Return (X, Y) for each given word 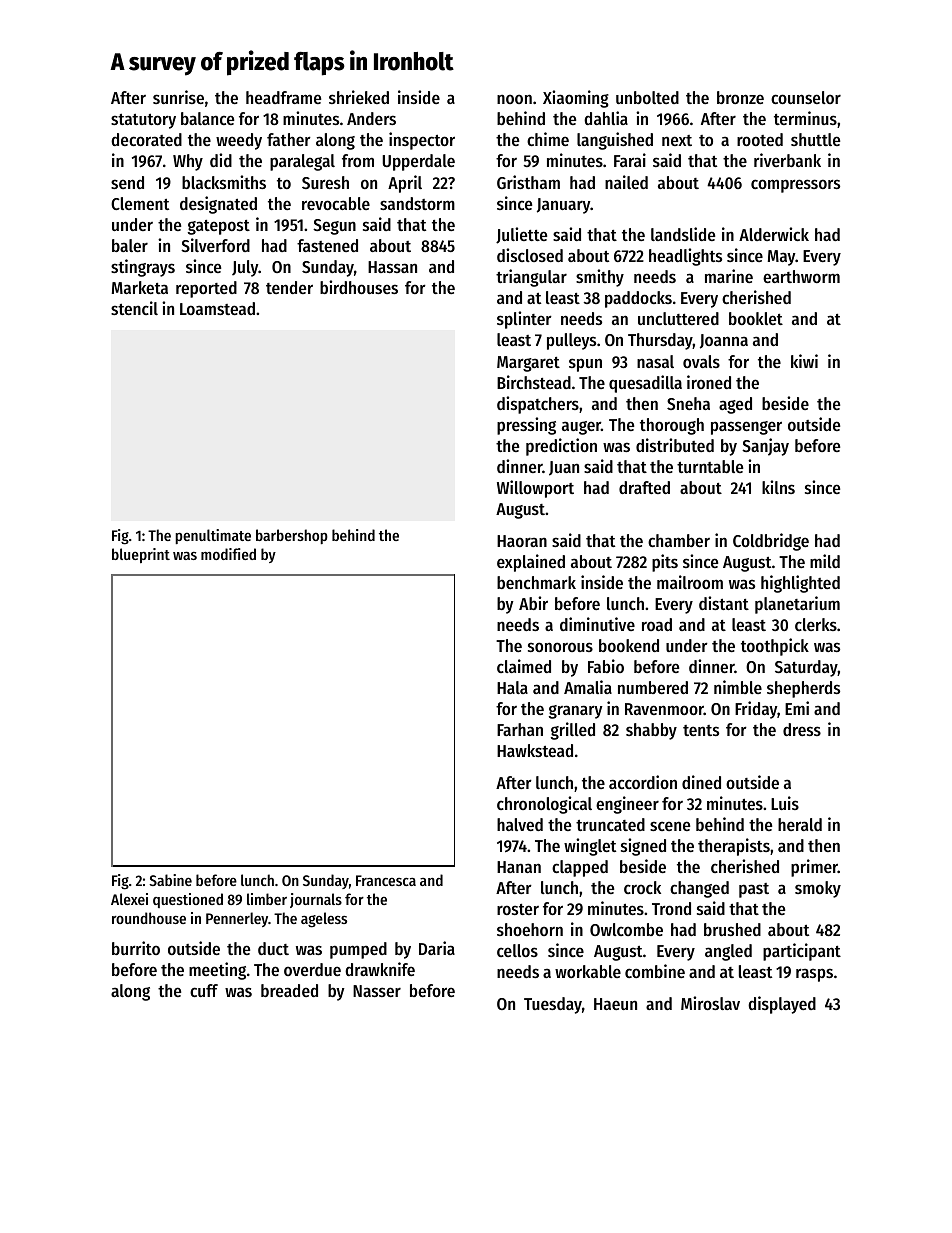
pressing (526, 426)
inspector (422, 141)
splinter (524, 320)
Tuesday (553, 1005)
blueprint (141, 555)
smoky (818, 889)
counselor (806, 97)
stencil (134, 308)
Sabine (170, 880)
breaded (289, 990)
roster (518, 909)
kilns (778, 487)
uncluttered (678, 318)
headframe (283, 97)
